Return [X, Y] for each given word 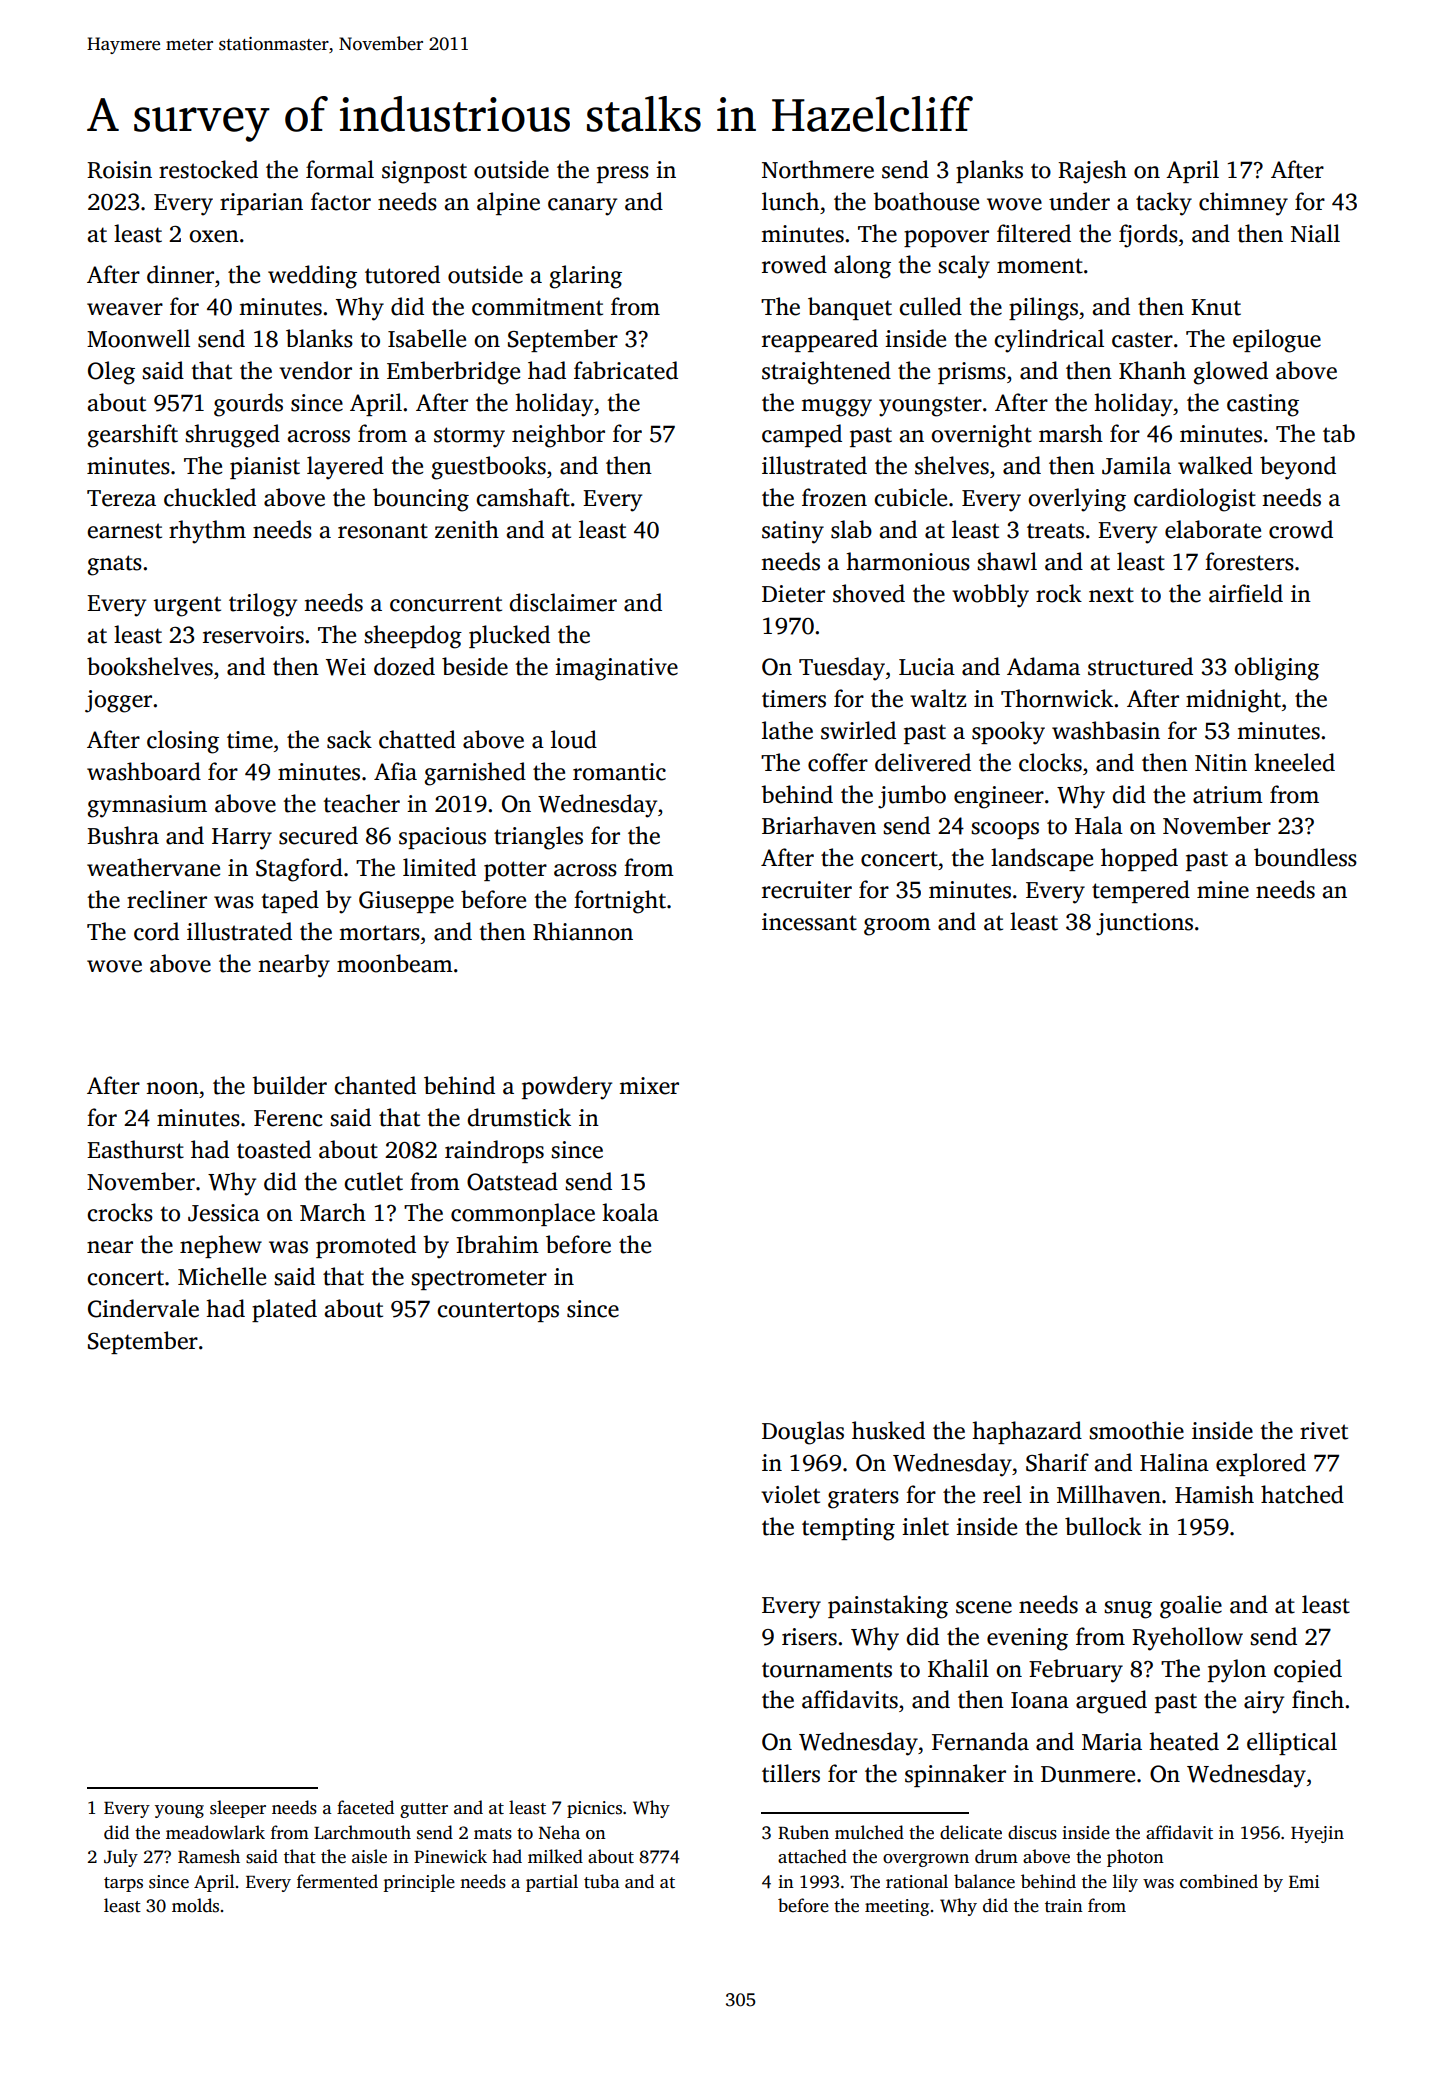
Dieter [793, 594]
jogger [118, 701]
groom [897, 927]
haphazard [1027, 1432]
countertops [498, 1312]
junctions [1144, 924]
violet [790, 1494]
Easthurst [135, 1149]
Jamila [1136, 465]
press [623, 174]
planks [989, 171]
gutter [424, 1810]
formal [340, 169]
